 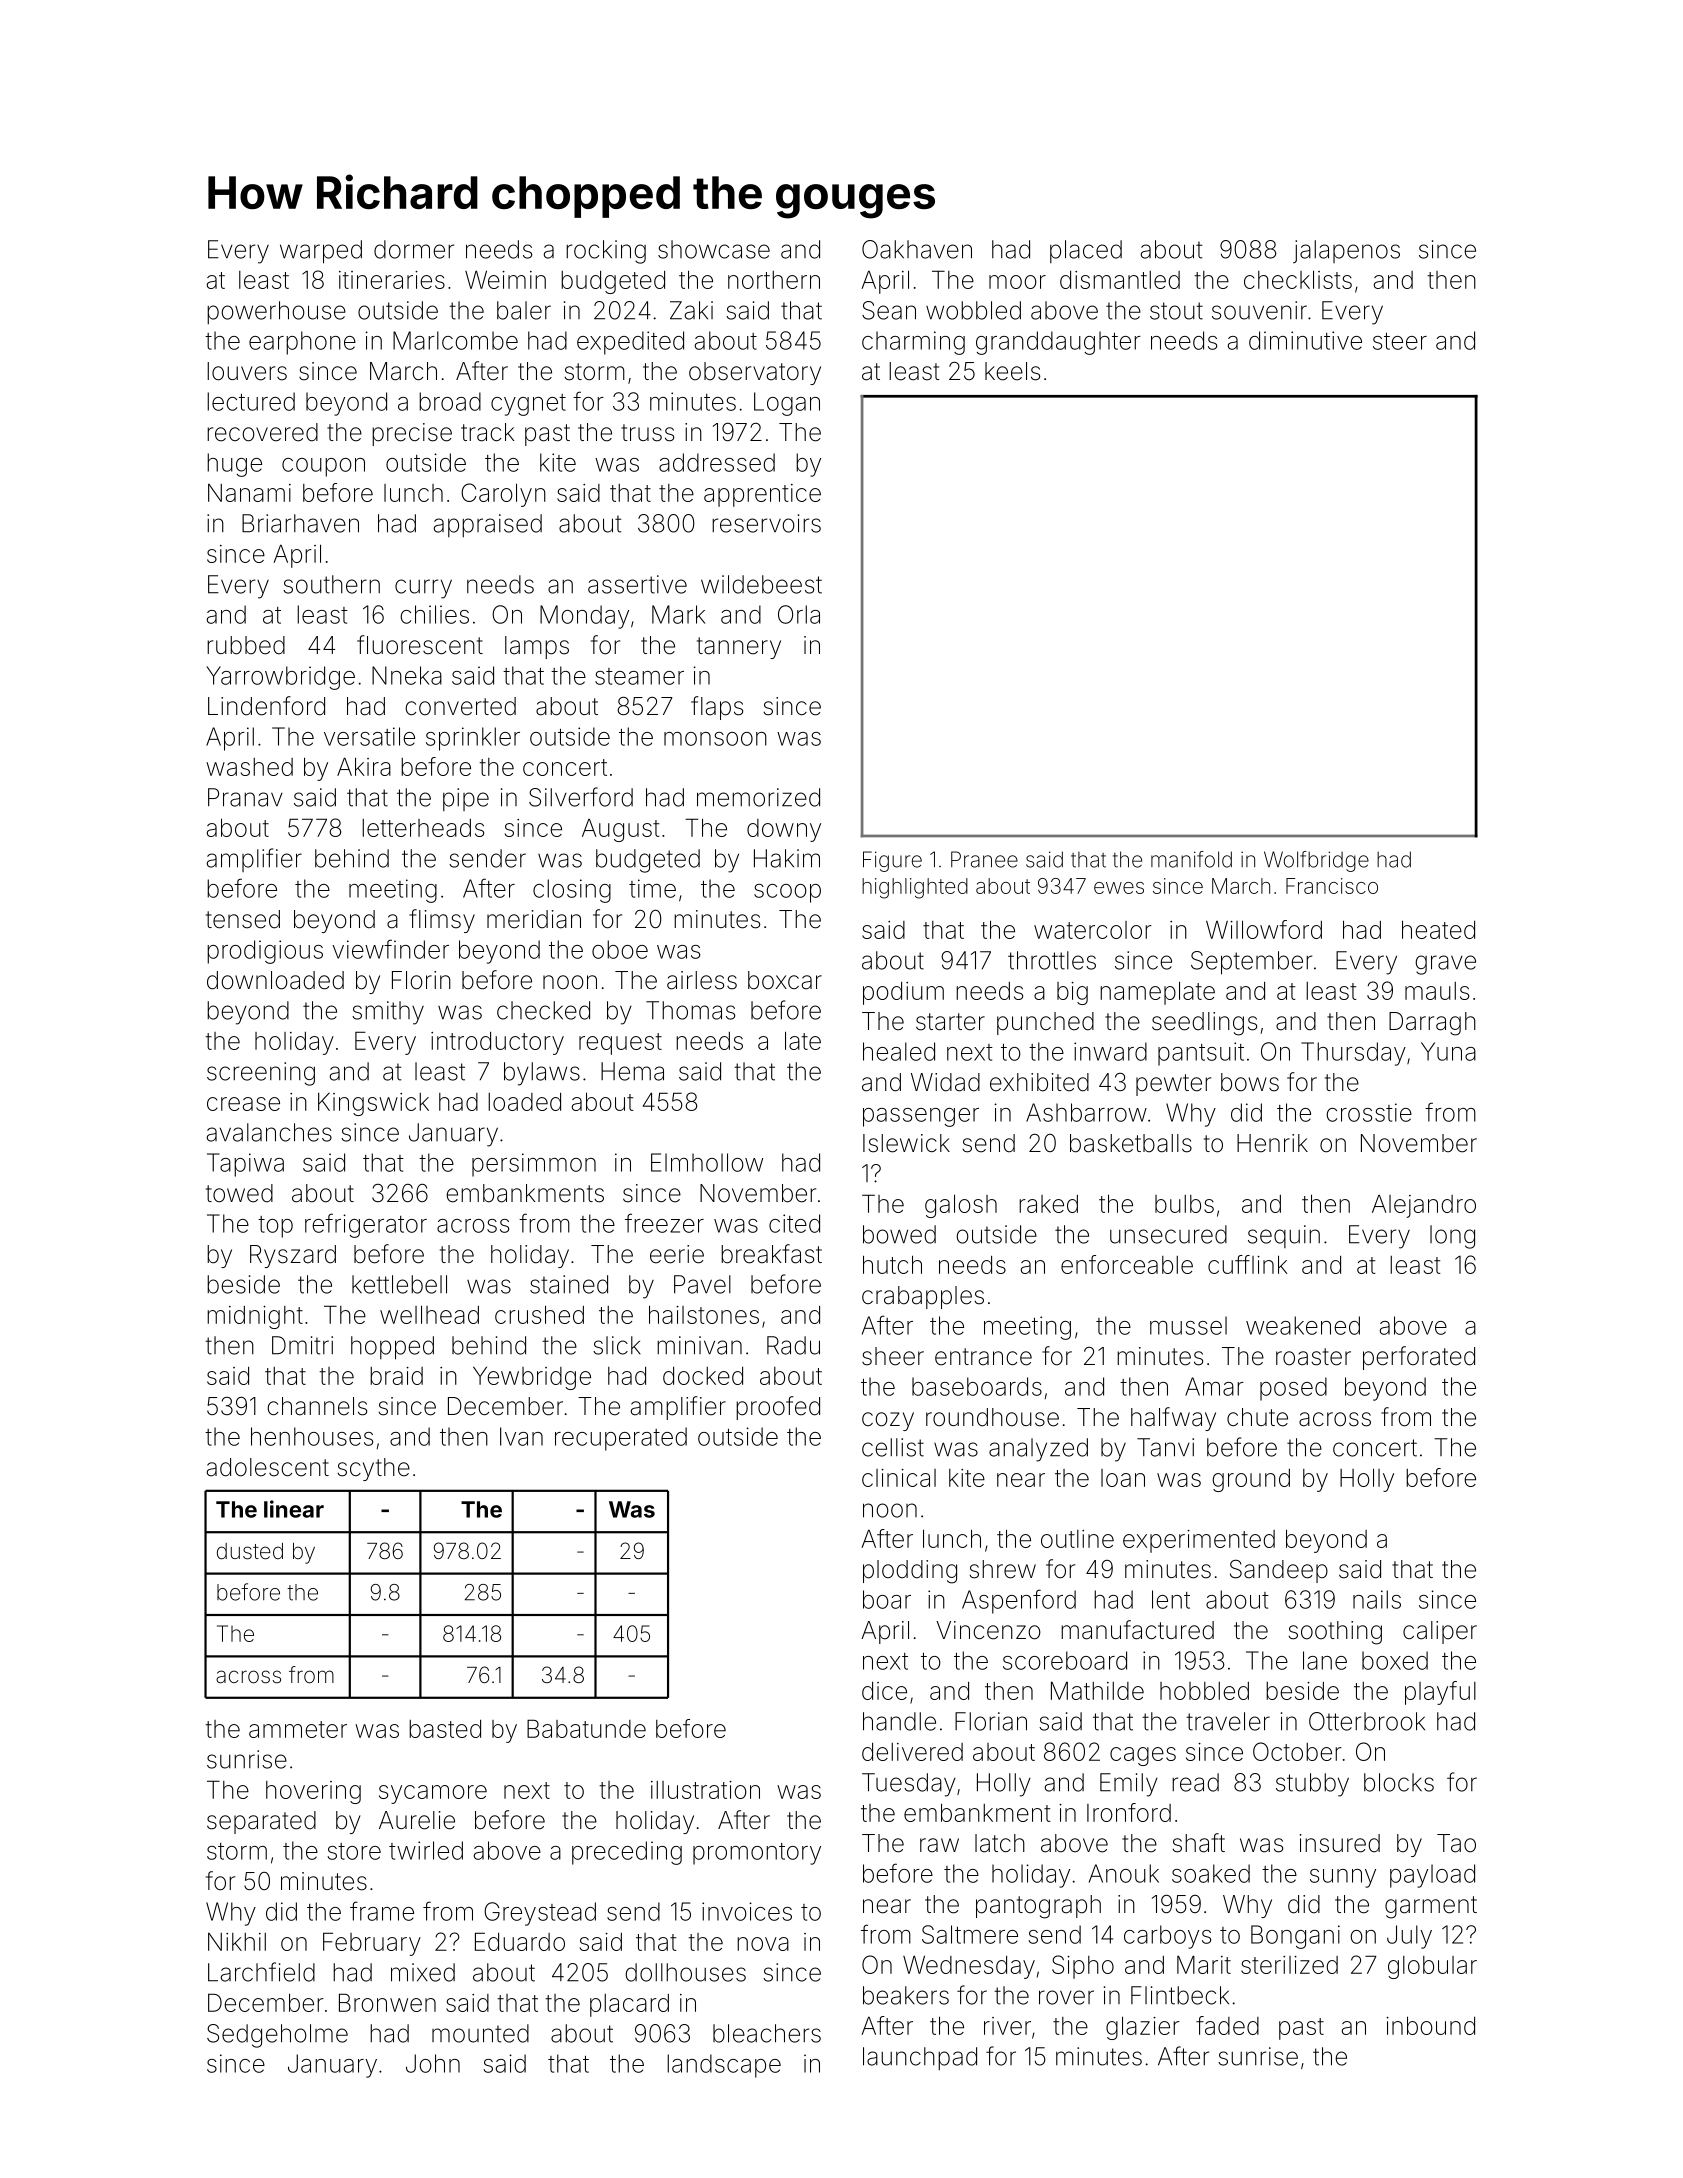 What do you see at coordinates (586, 1728) in the screenshot?
I see `Babatunde` at bounding box center [586, 1728].
